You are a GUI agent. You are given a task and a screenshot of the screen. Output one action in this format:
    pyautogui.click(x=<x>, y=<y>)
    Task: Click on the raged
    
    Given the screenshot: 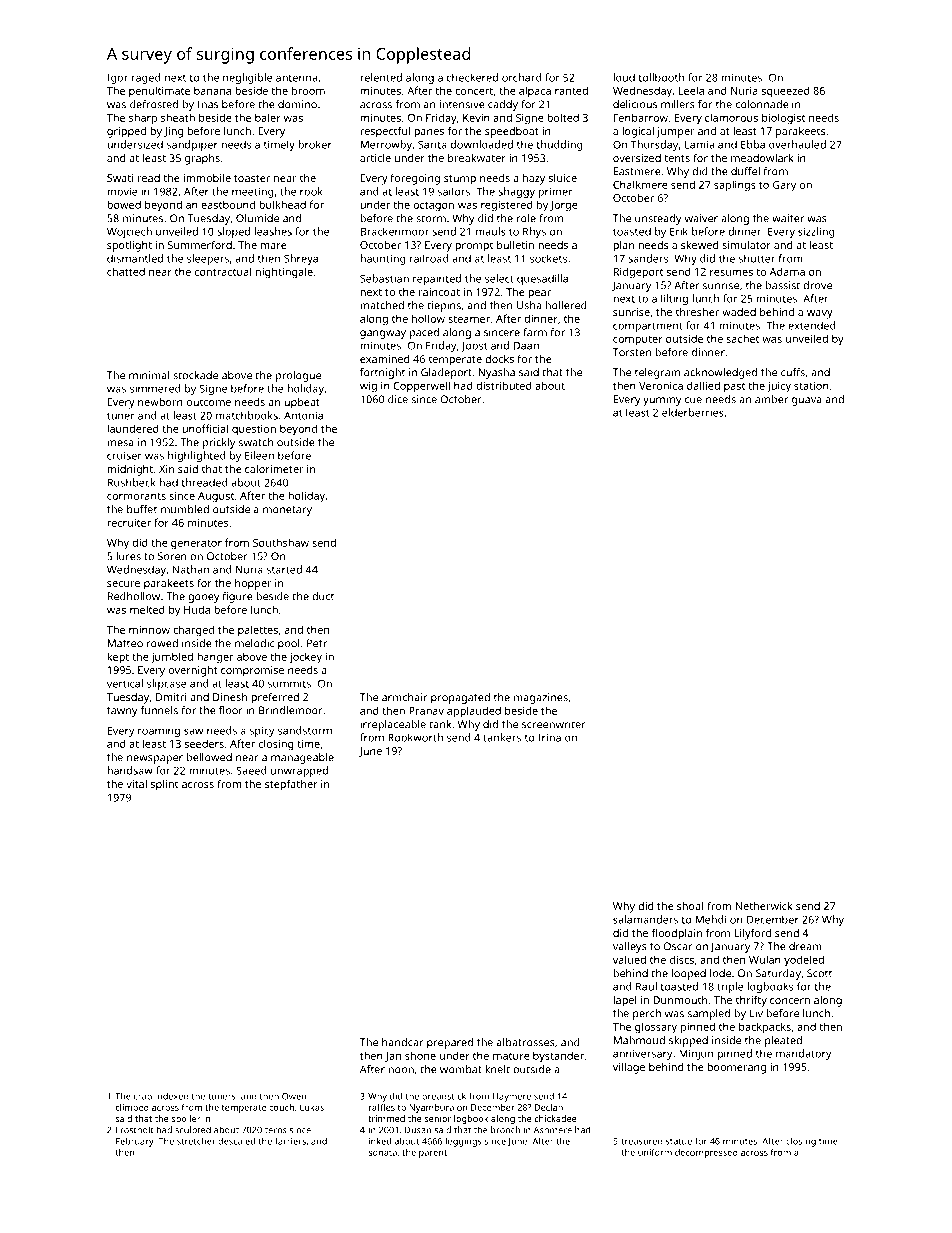 What is the action you would take?
    pyautogui.click(x=146, y=78)
